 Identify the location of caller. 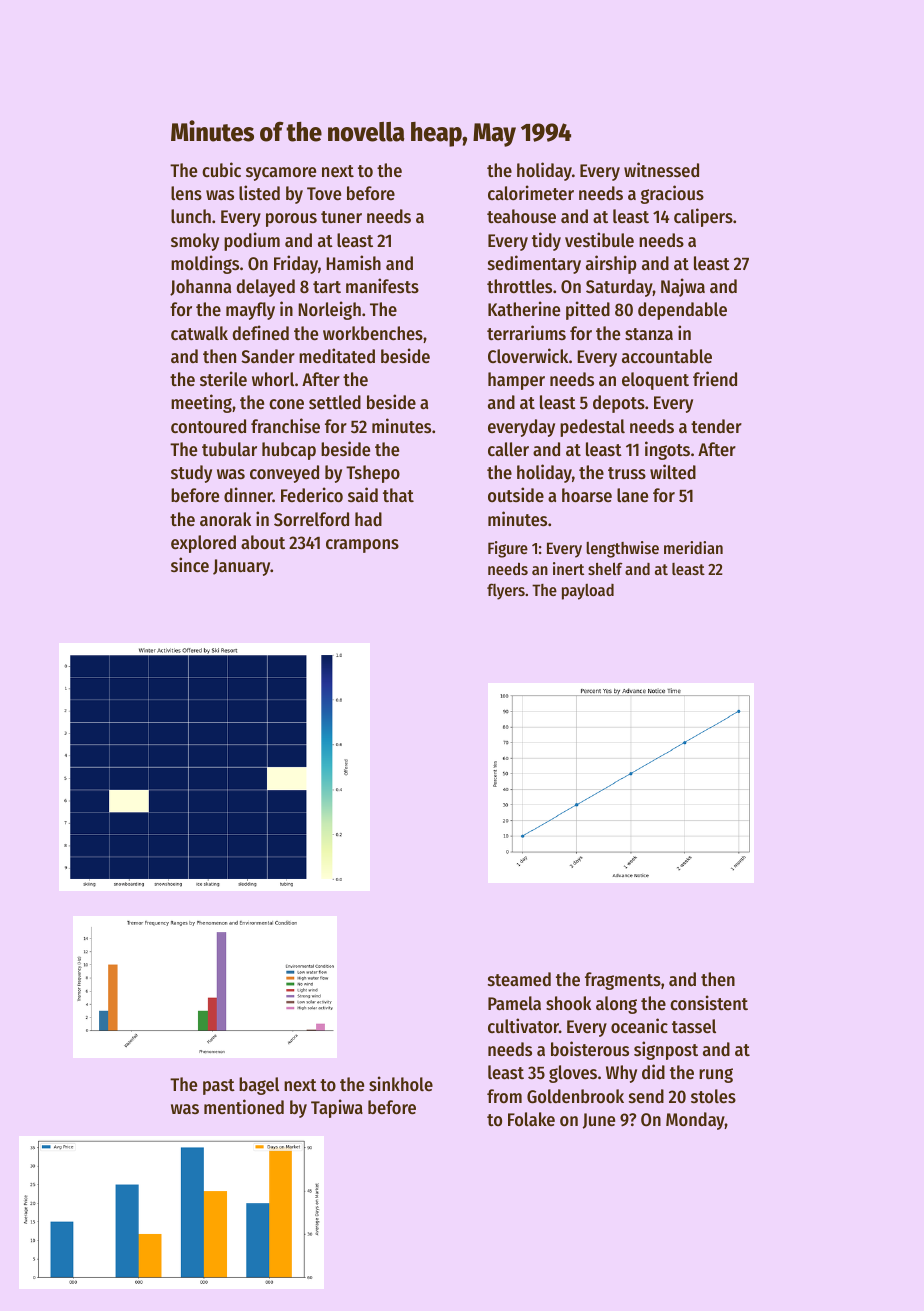
(508, 449).
